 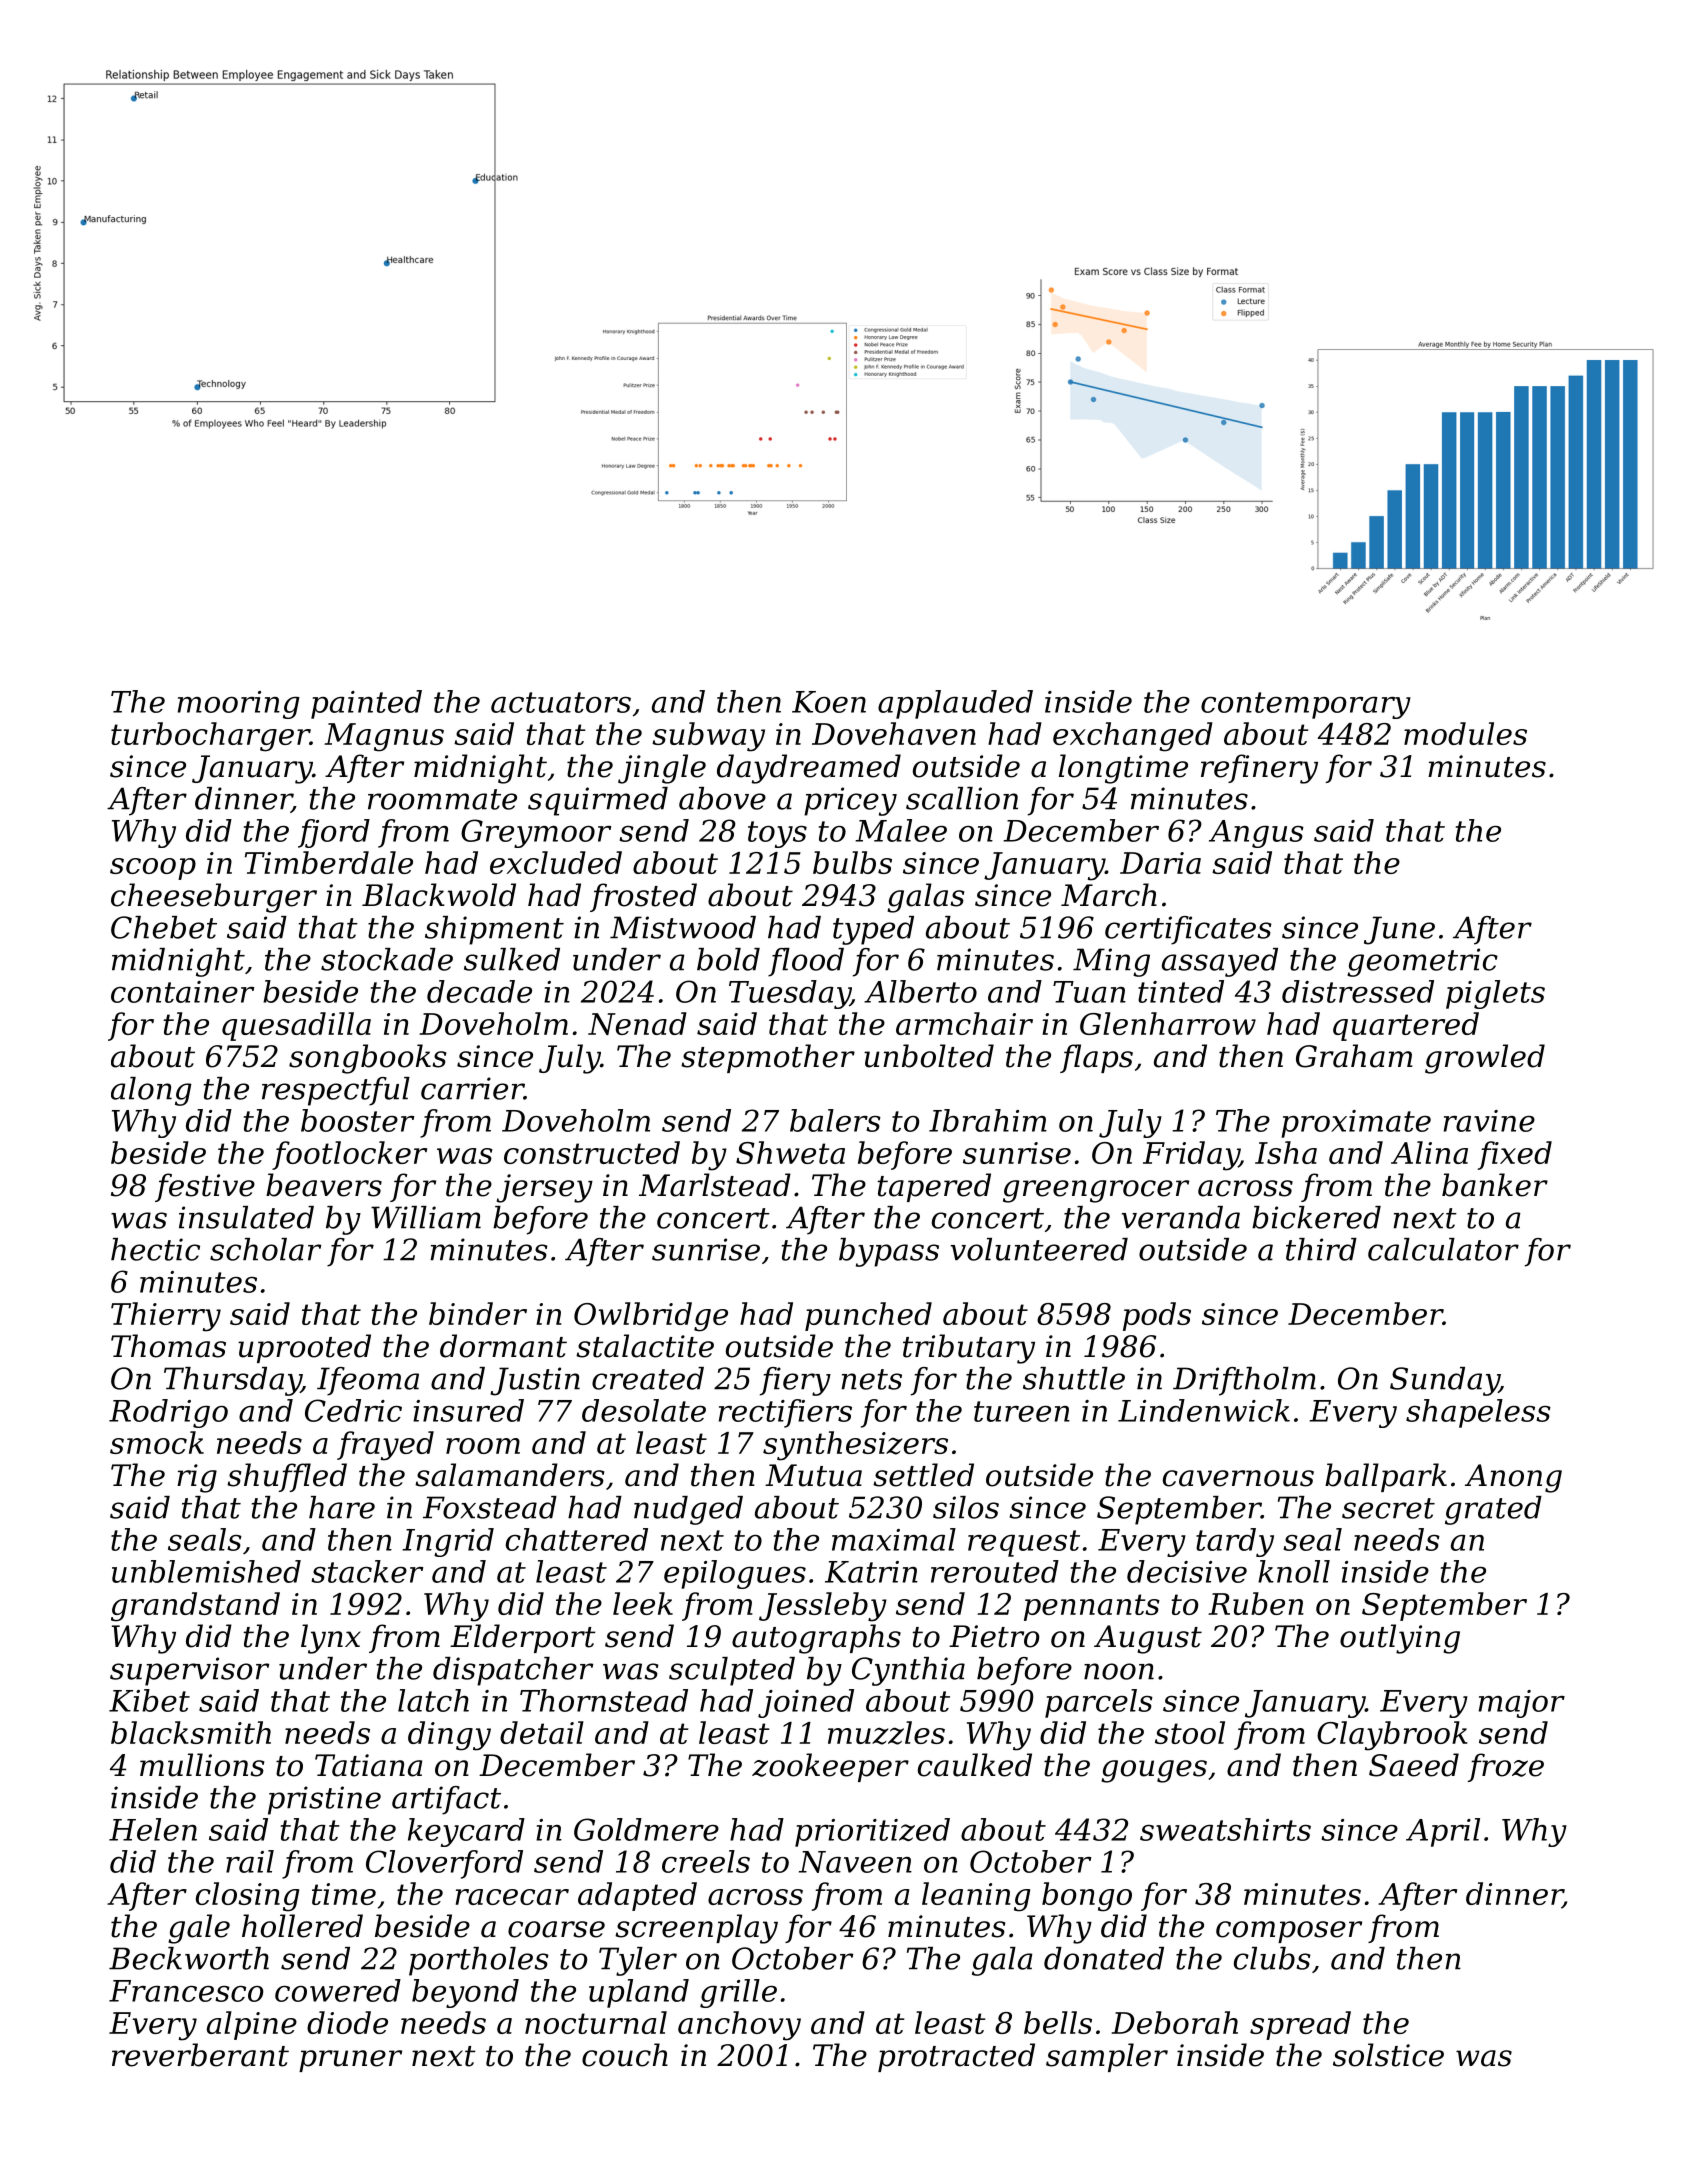 I want to click on bickered, so click(x=1316, y=1217).
